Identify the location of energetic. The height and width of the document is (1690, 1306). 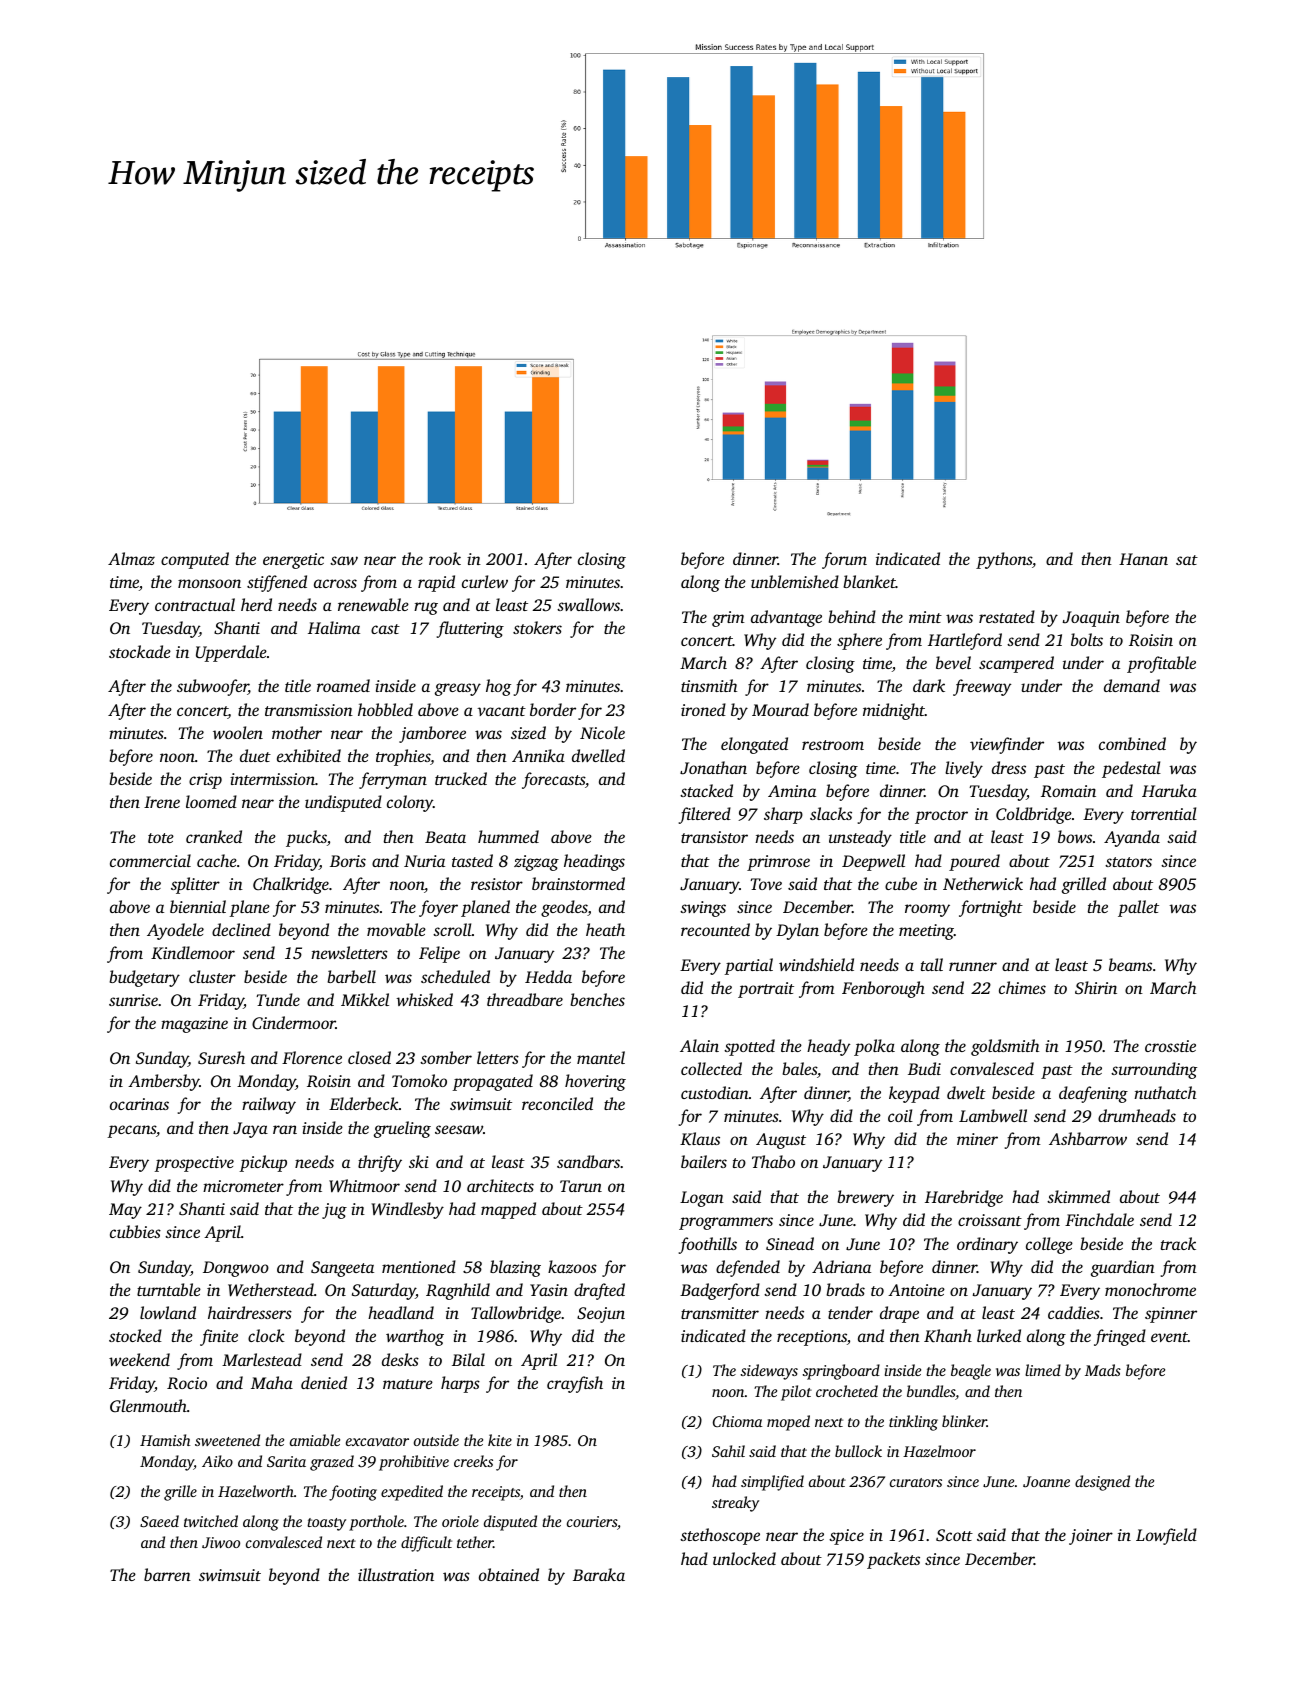
(293, 561).
